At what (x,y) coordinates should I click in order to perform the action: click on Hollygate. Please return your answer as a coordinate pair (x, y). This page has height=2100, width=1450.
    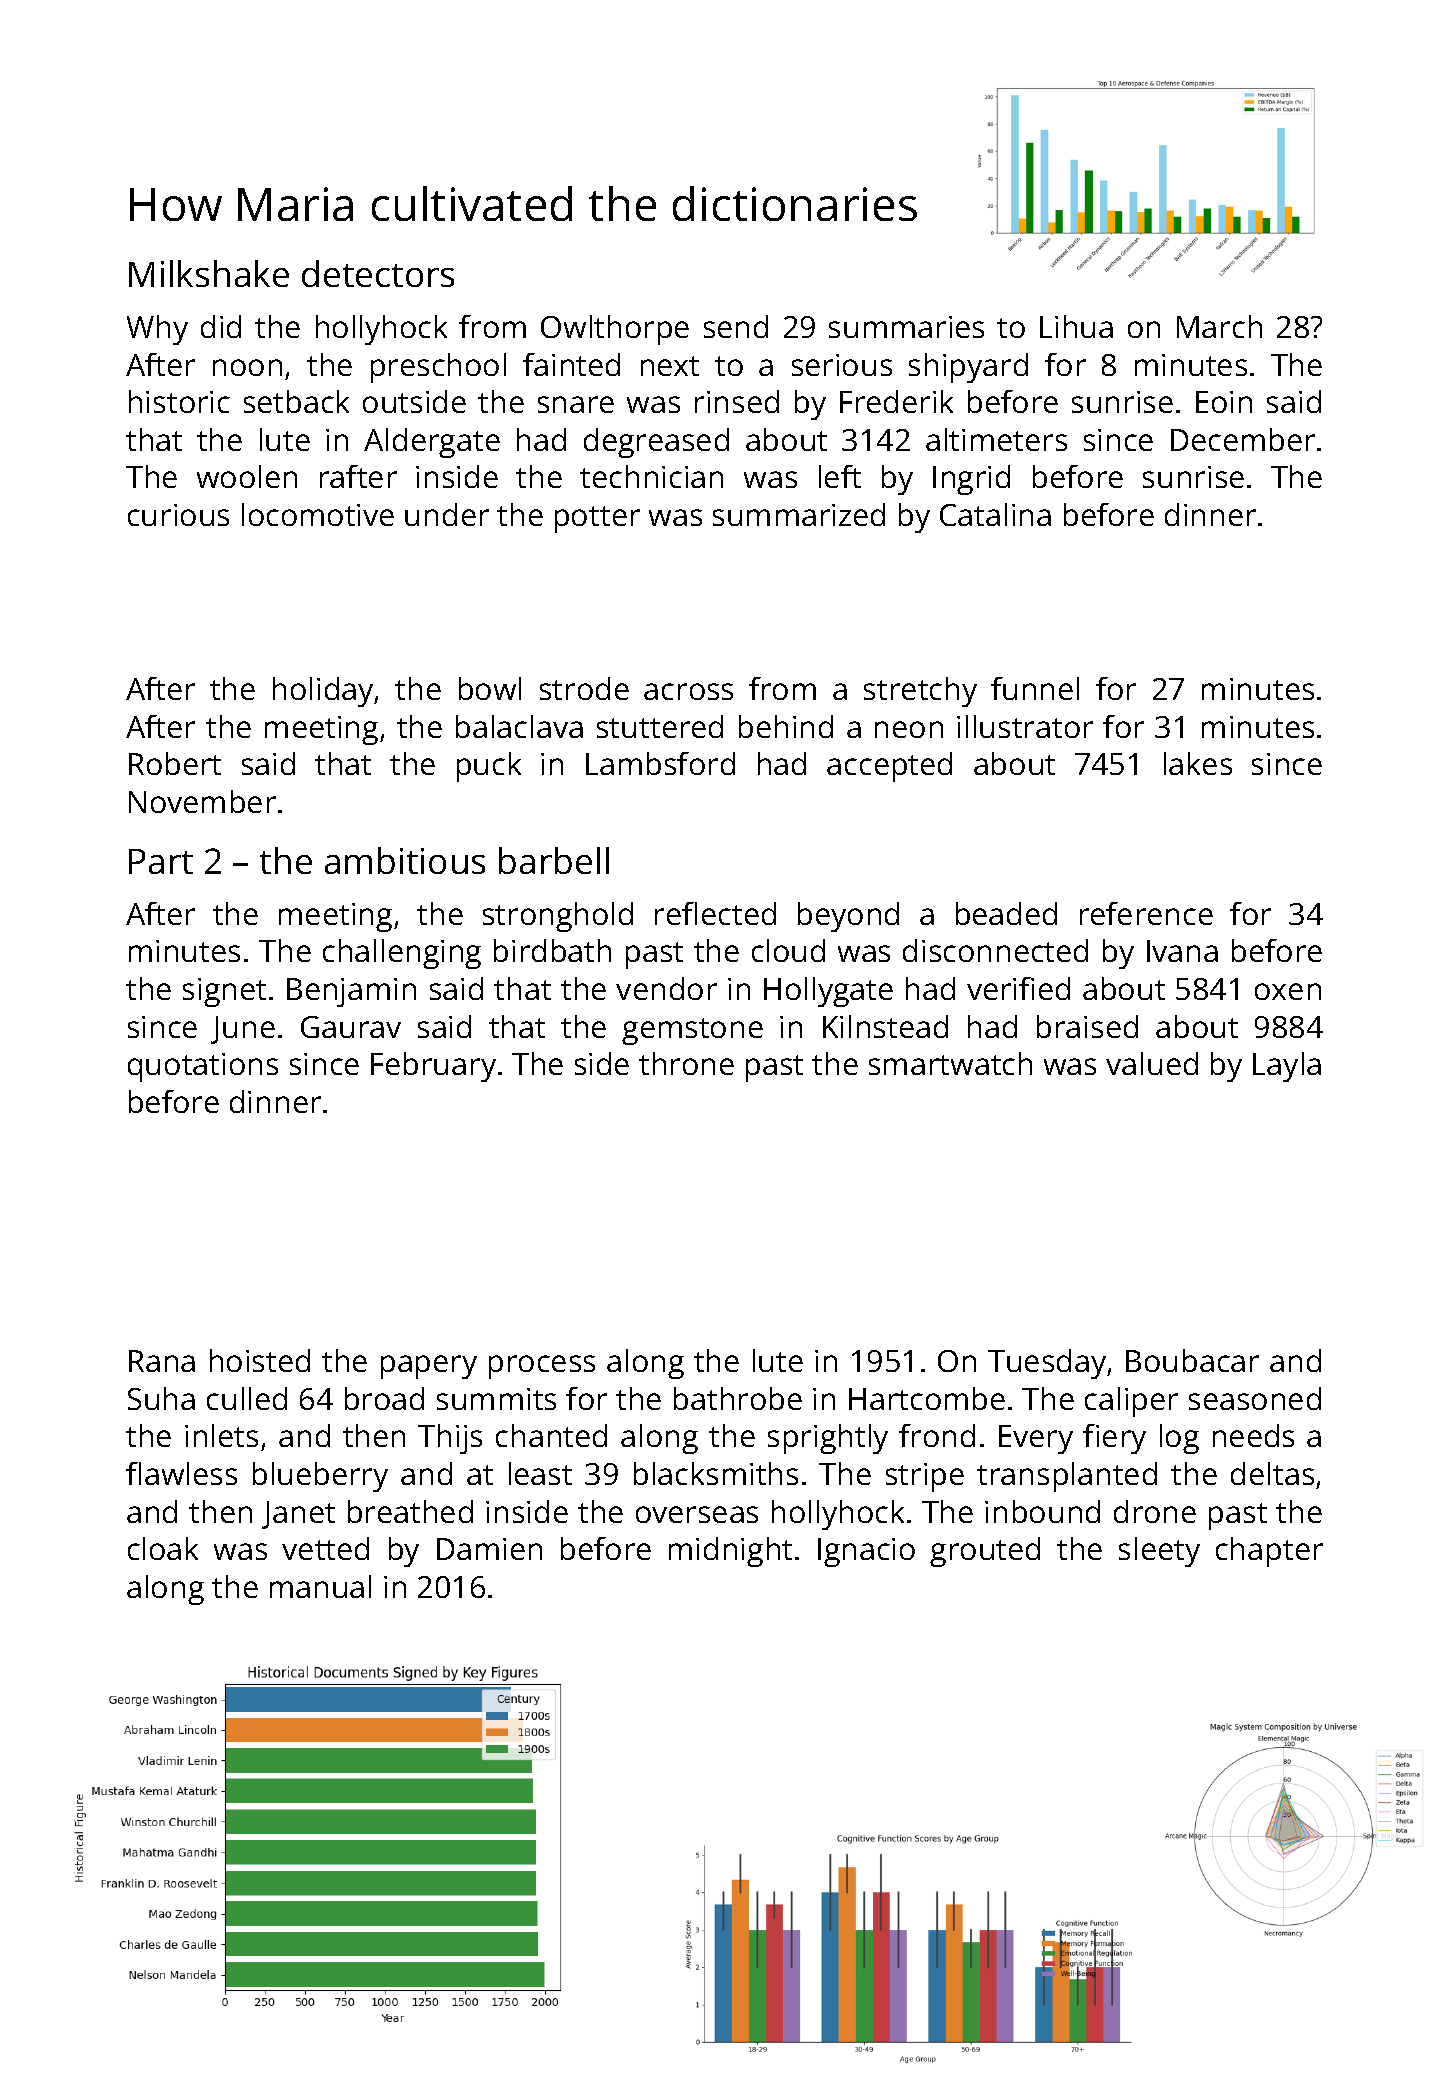
    Looking at the image, I should click on (828, 992).
